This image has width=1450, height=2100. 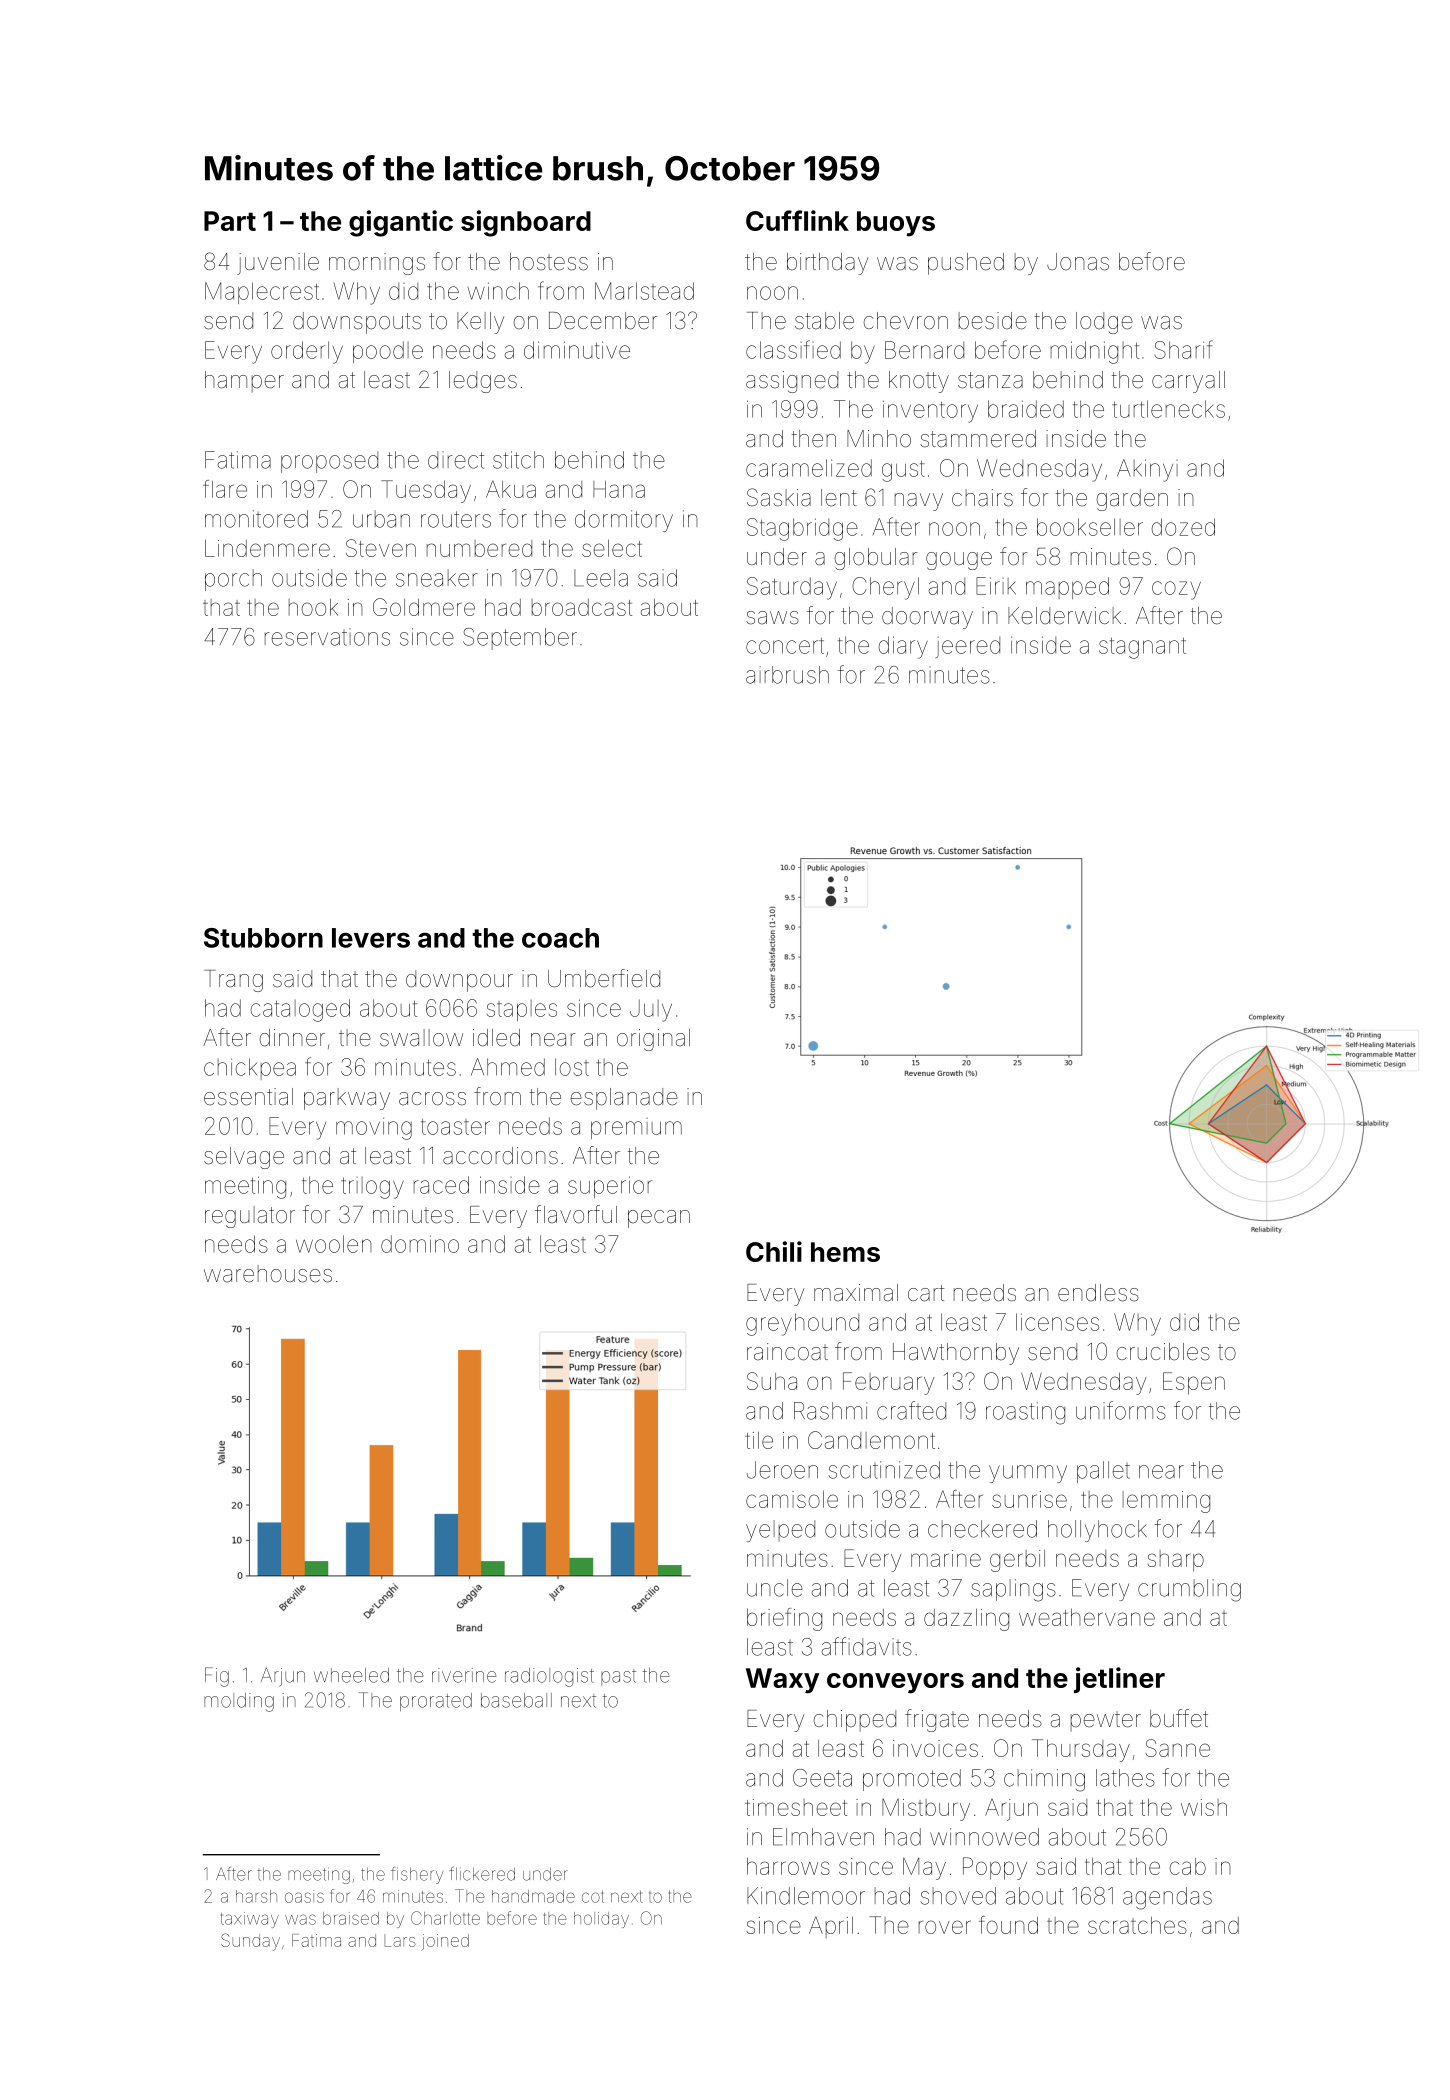 What do you see at coordinates (526, 223) in the image?
I see `signboard` at bounding box center [526, 223].
